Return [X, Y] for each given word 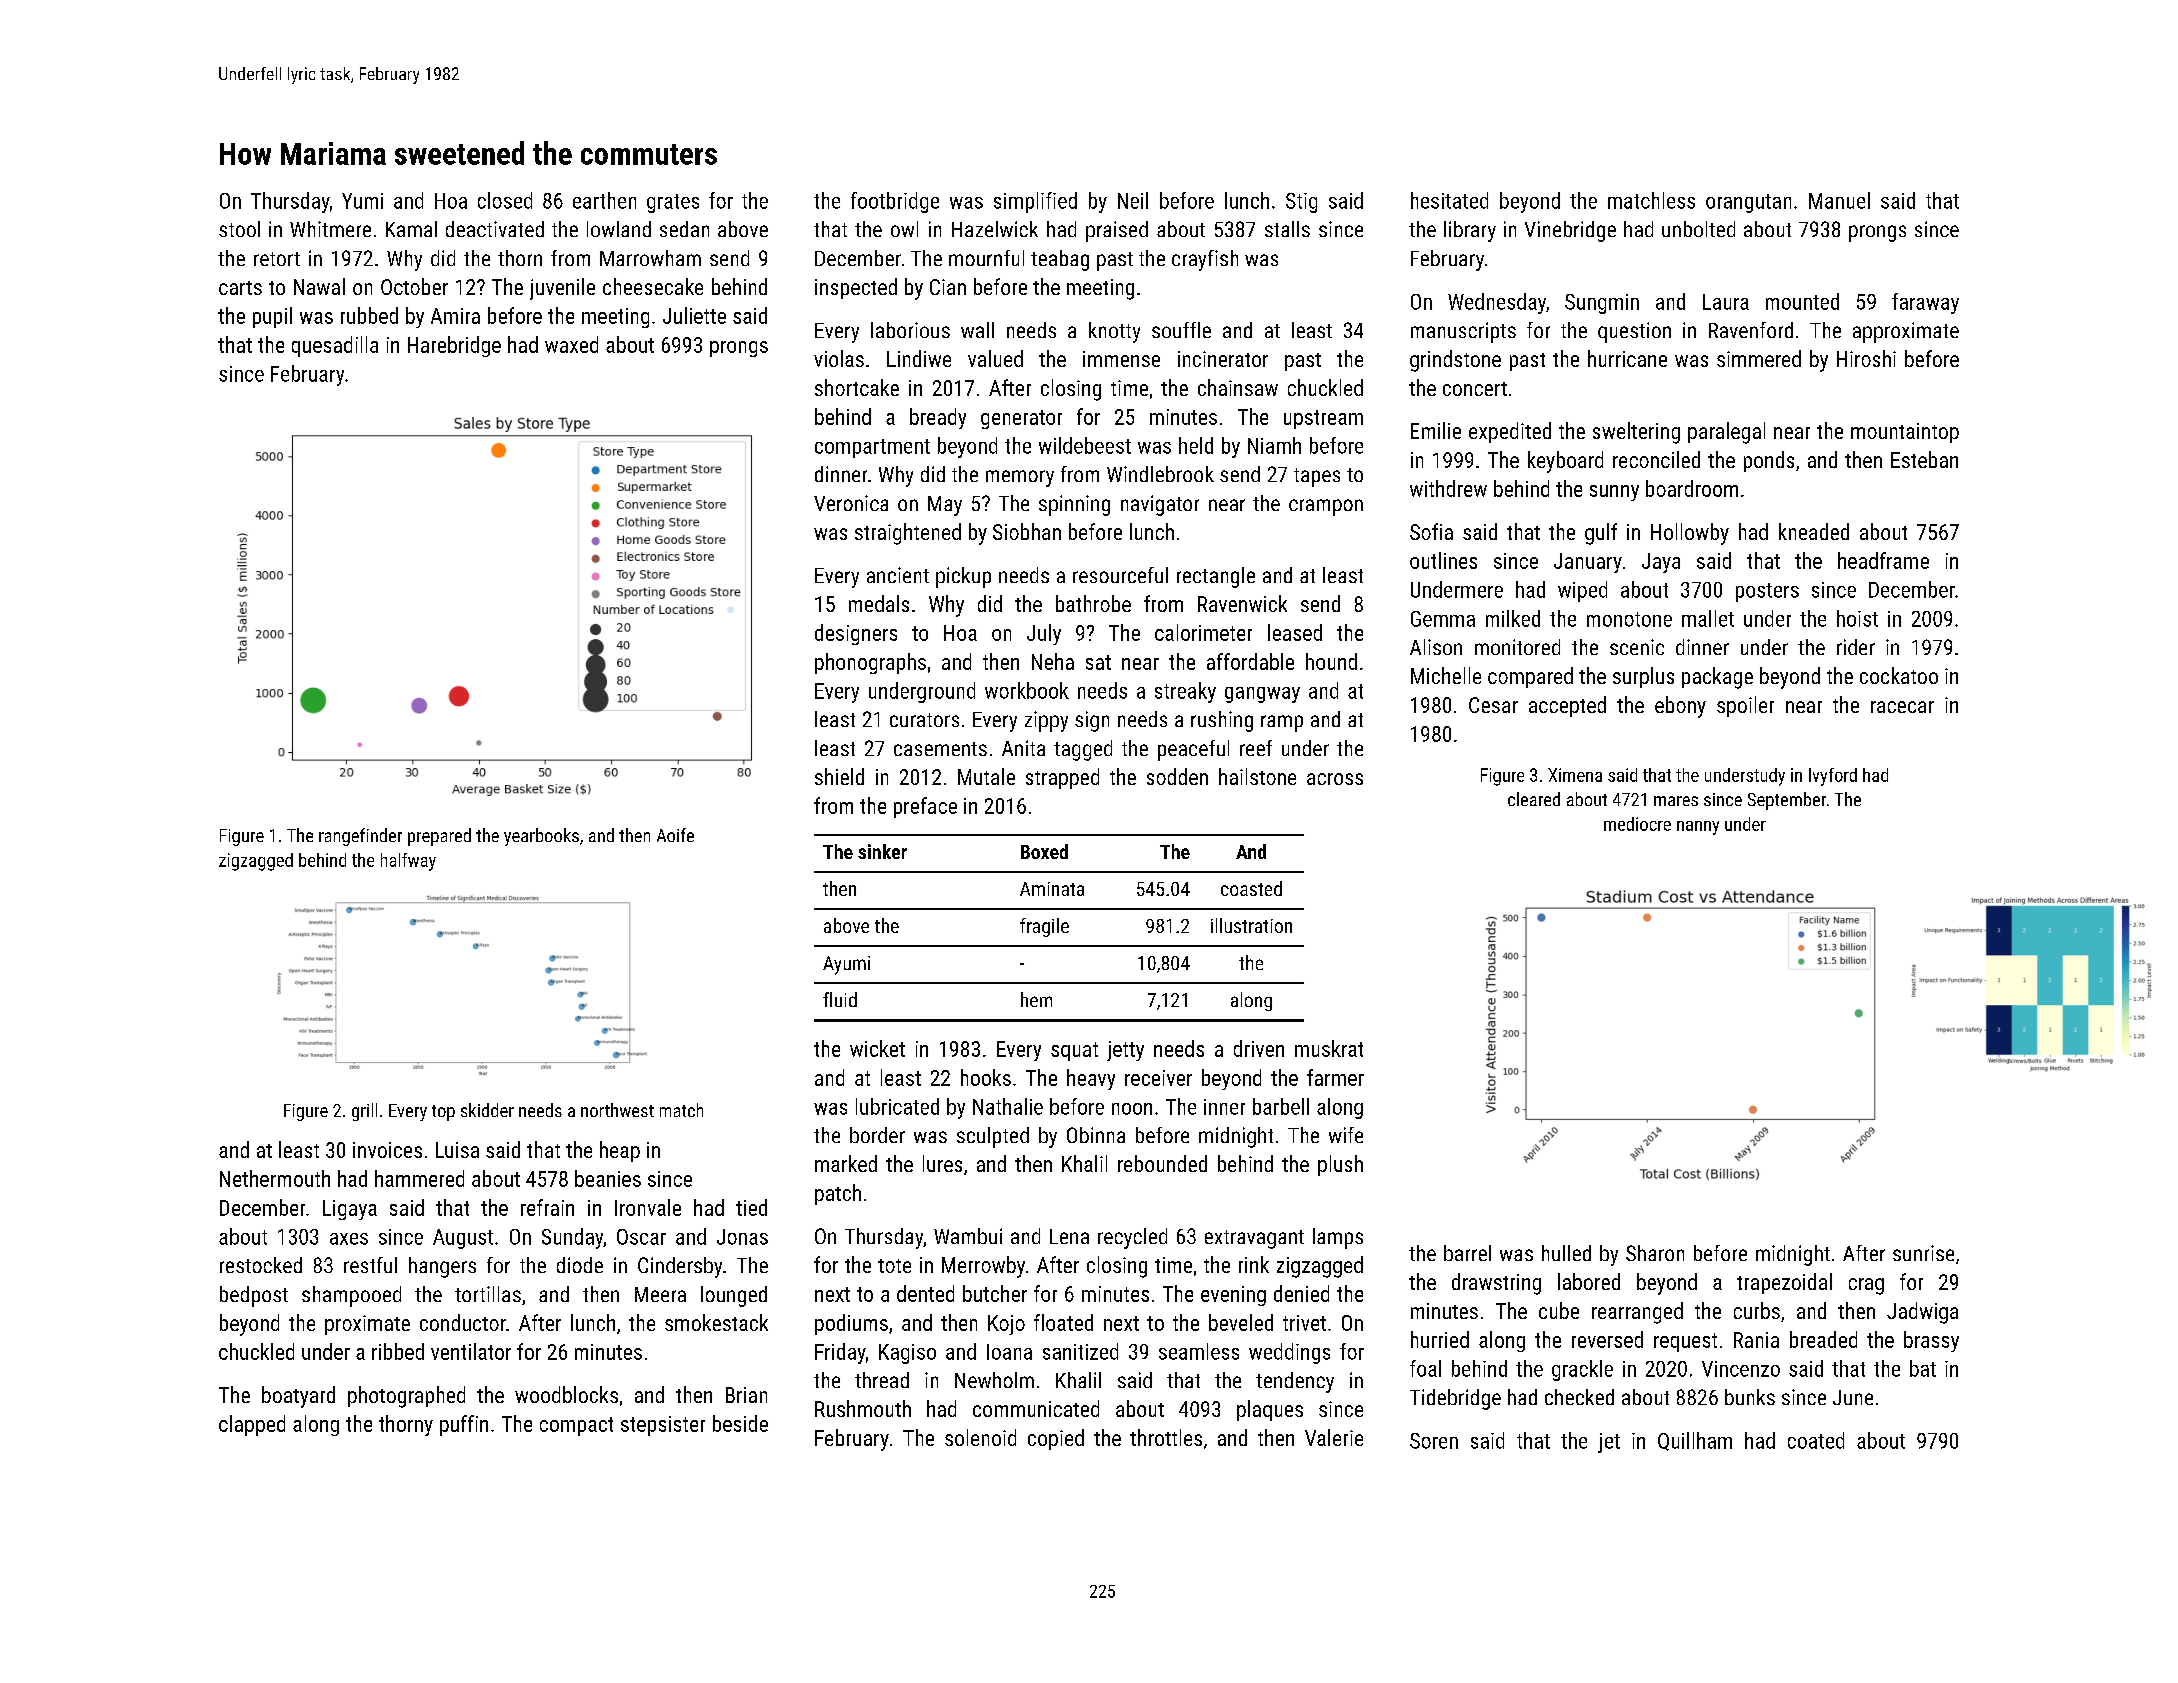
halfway [408, 862]
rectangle [1216, 577]
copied [1056, 1439]
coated [1816, 1440]
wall [977, 330]
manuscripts [1463, 332]
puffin [464, 1425]
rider [1856, 647]
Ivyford [1833, 777]
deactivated [495, 229]
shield [839, 776]
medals [879, 603]
